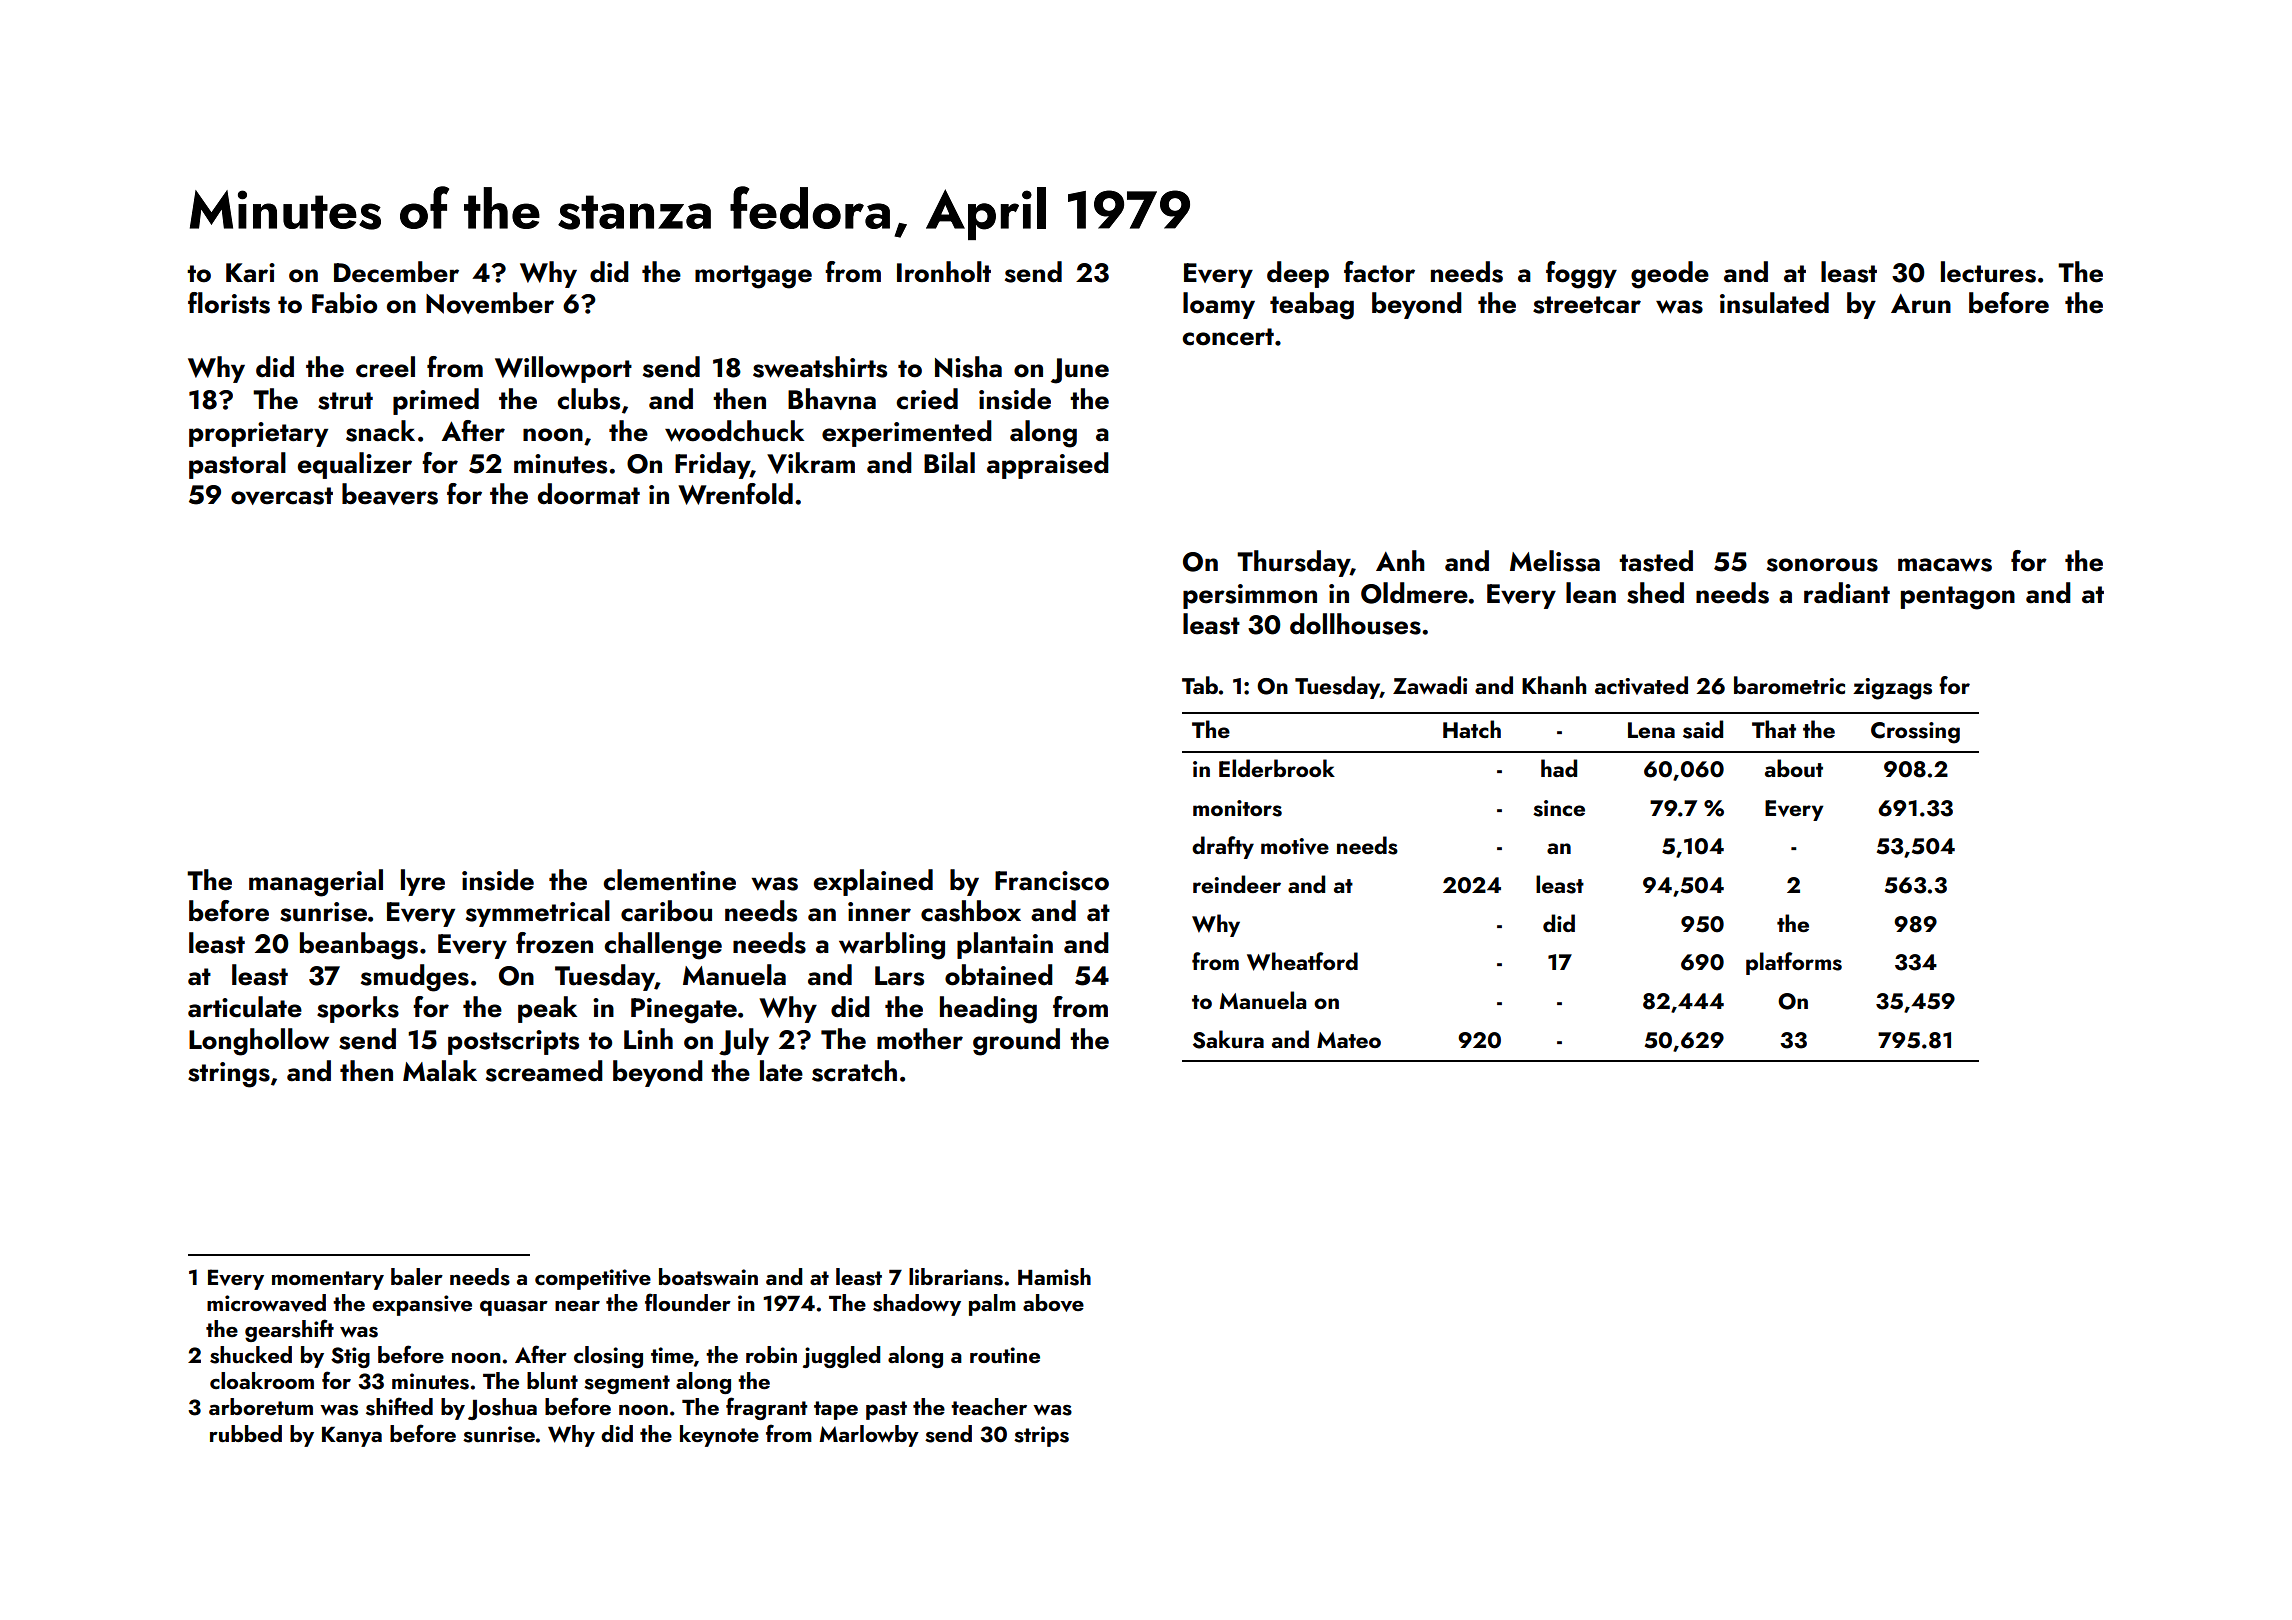 This document has width=2292, height=1620. Describe the element at coordinates (1794, 963) in the document. I see `platforms` at that location.
